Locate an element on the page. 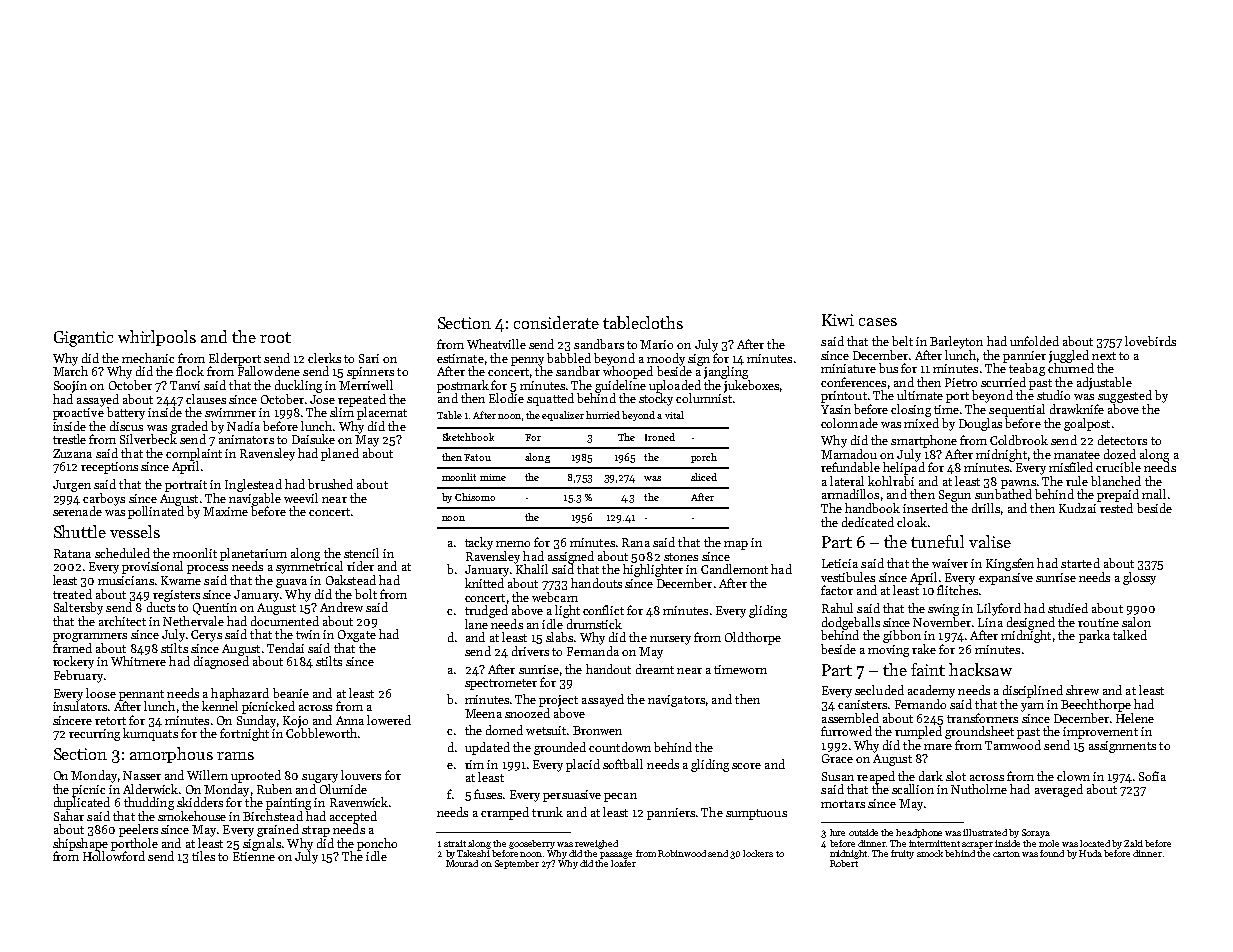  unfolded is located at coordinates (1034, 341).
